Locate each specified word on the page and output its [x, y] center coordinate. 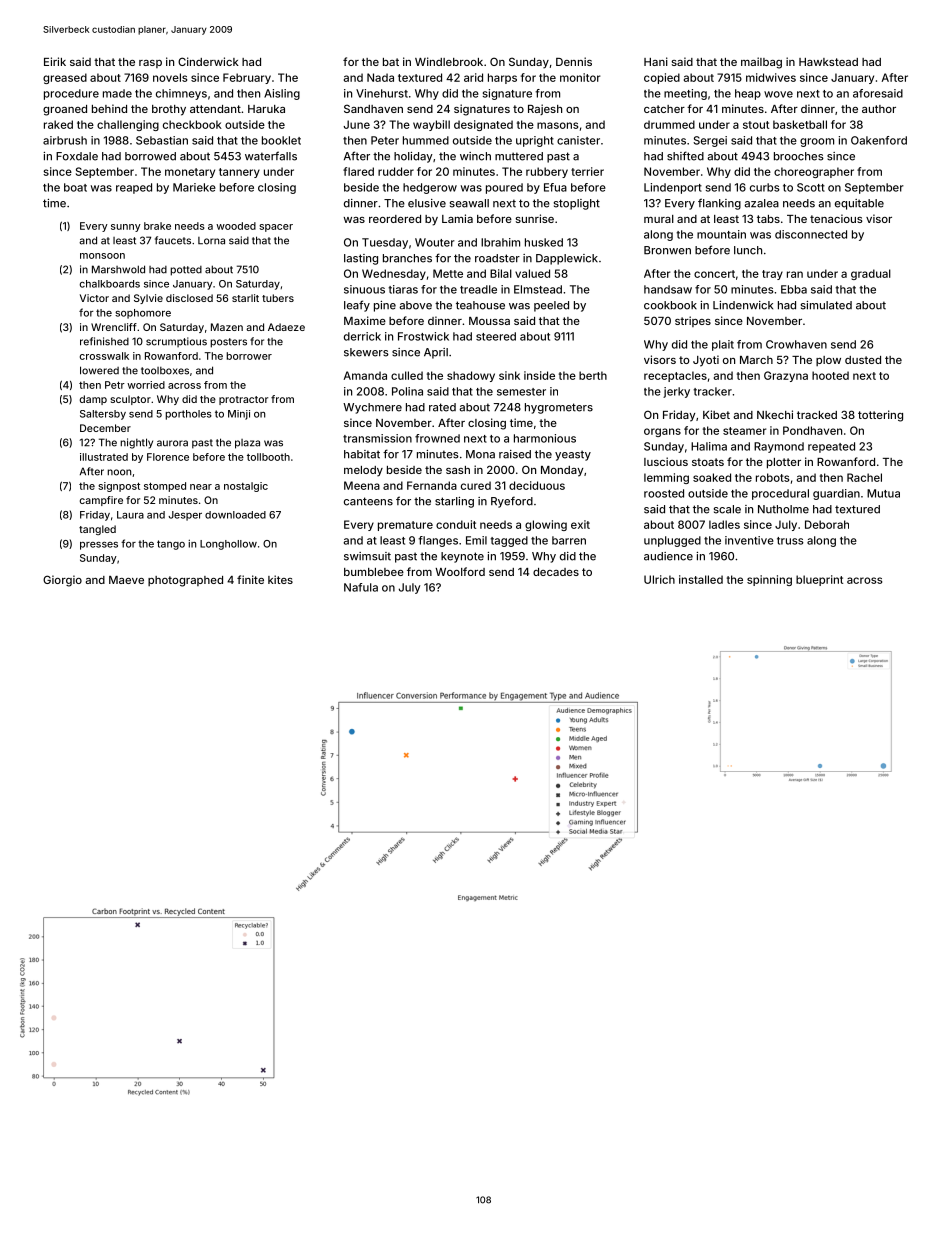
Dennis [574, 61]
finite [250, 579]
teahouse [480, 305]
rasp [150, 64]
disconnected [811, 234]
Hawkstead [828, 62]
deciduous [537, 485]
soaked [712, 477]
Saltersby [103, 415]
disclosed [189, 298]
